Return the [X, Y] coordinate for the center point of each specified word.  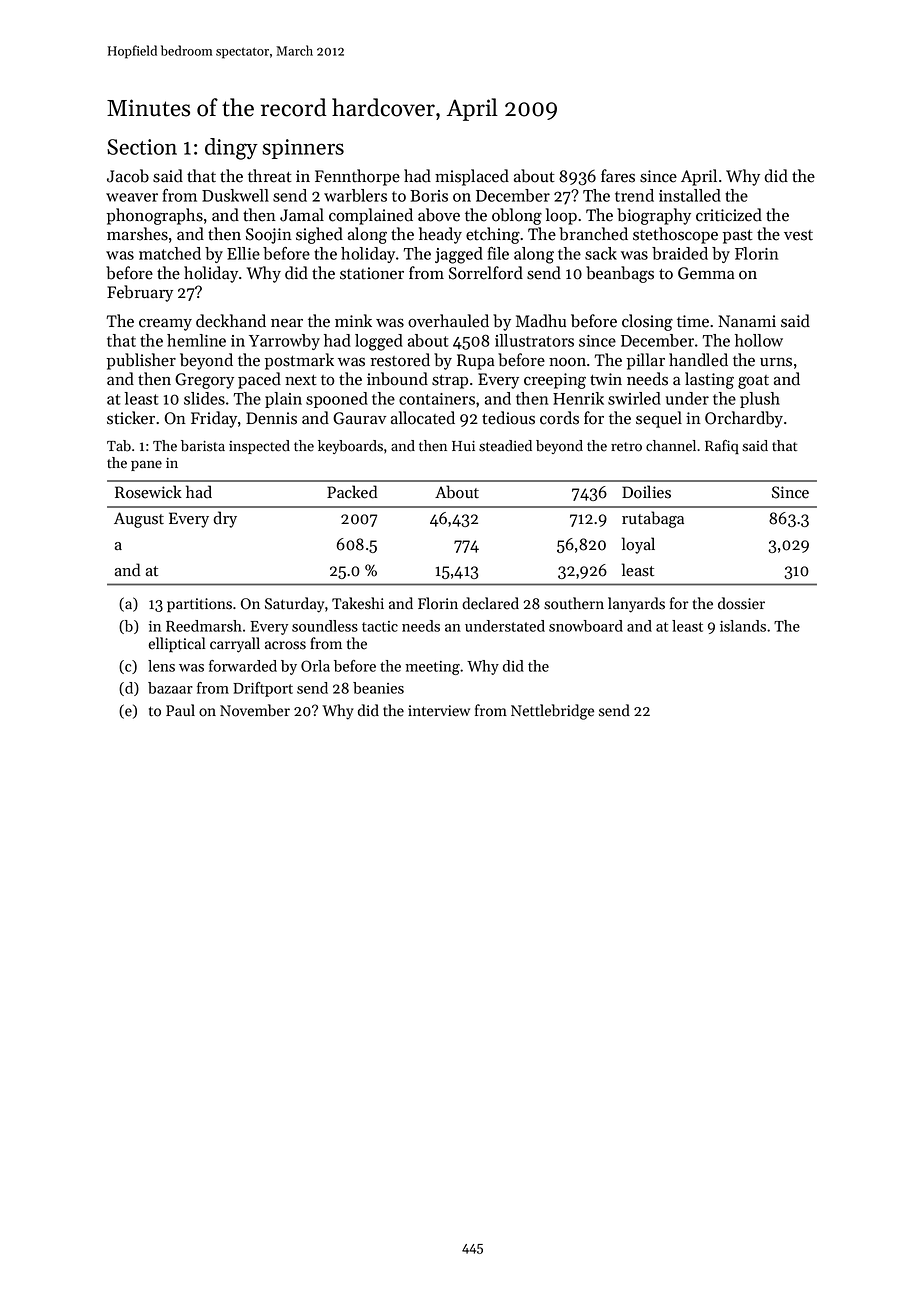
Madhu [541, 321]
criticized [729, 215]
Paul [180, 710]
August [139, 520]
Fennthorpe [357, 177]
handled [698, 360]
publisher [141, 361]
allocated [423, 418]
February [140, 293]
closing [647, 322]
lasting [709, 380]
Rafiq [722, 447]
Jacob [128, 176]
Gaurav [359, 418]
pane [146, 465]
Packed [352, 492]
